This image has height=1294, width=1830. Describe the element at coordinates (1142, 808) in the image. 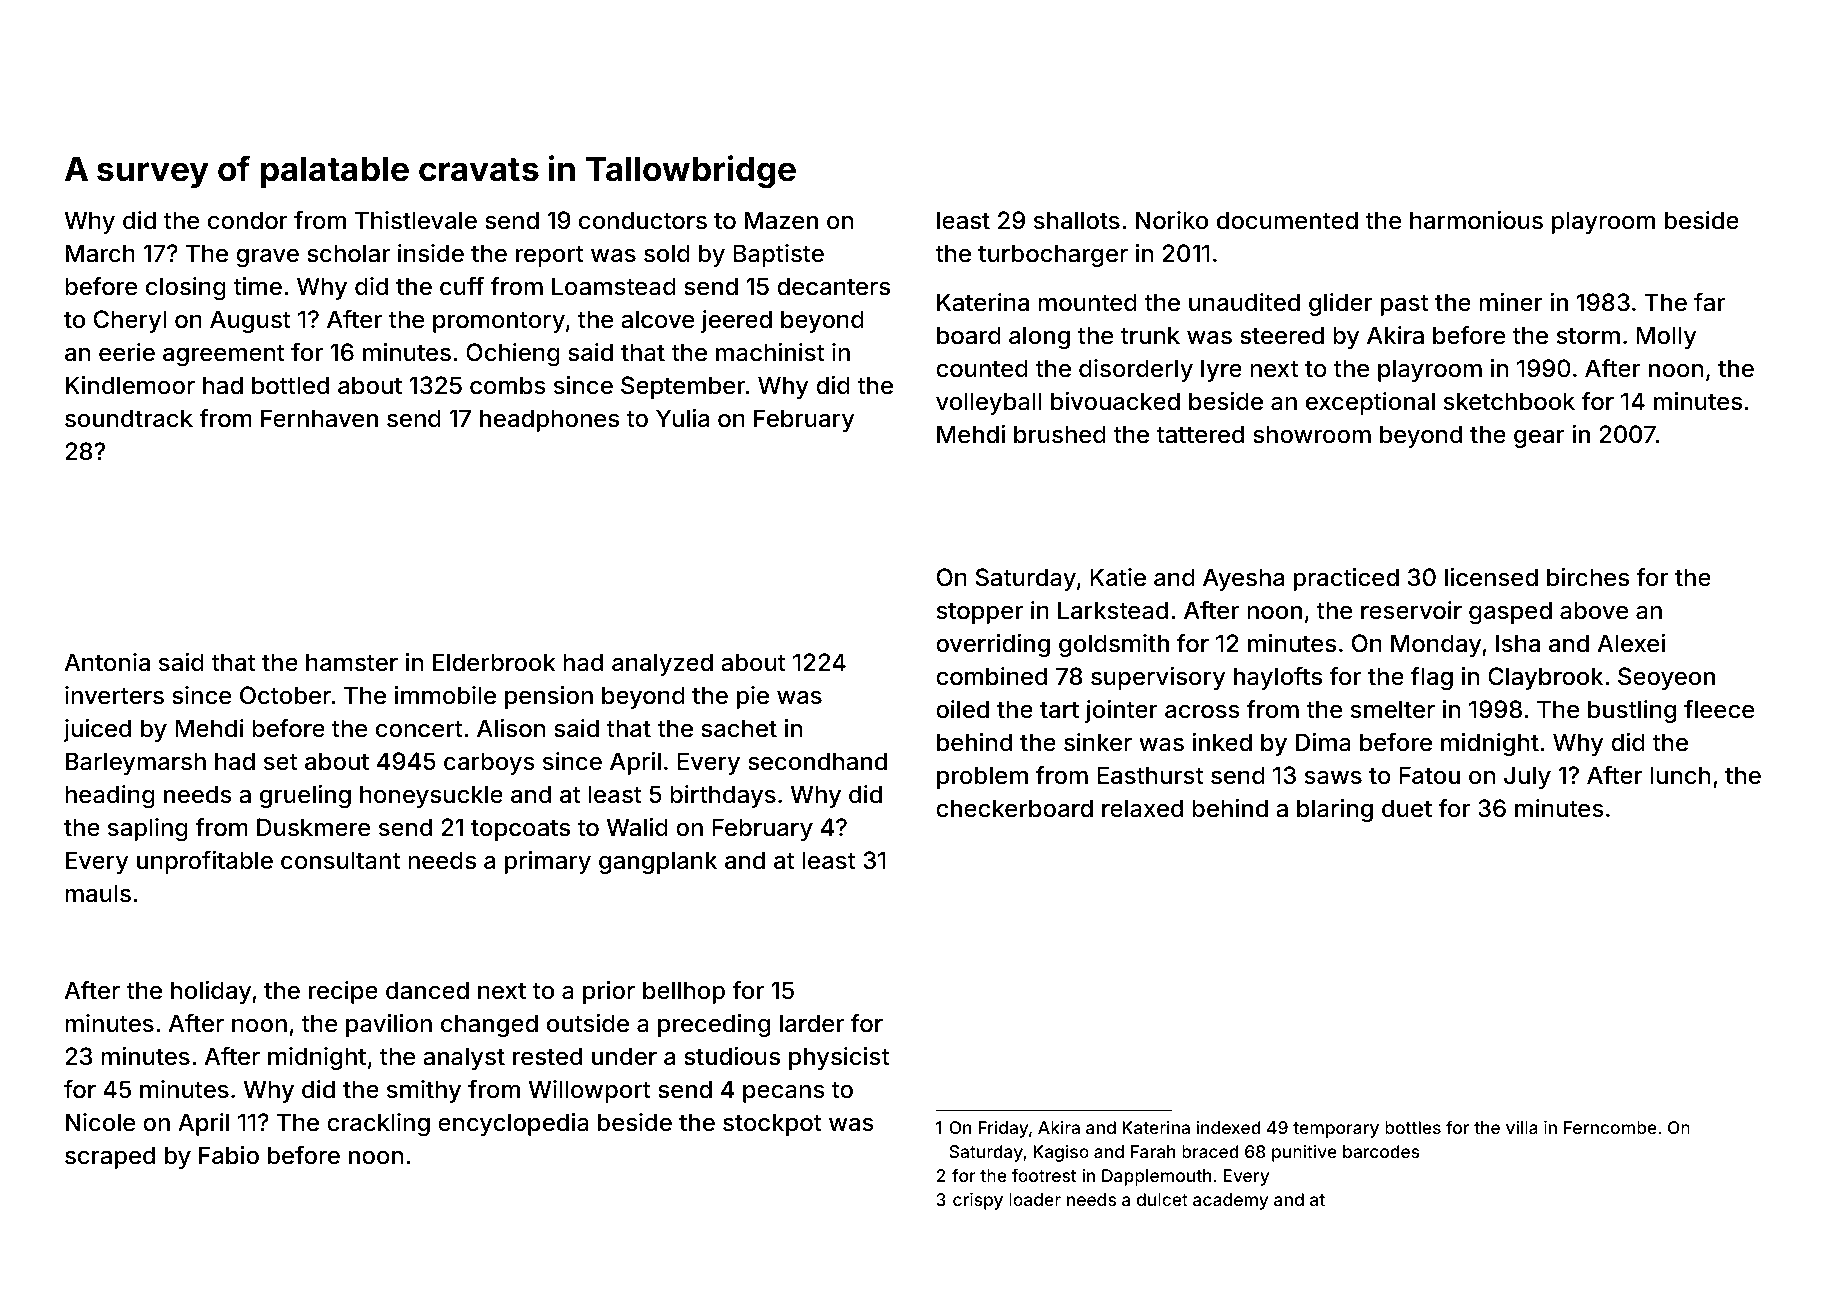

I see `relaxed` at that location.
